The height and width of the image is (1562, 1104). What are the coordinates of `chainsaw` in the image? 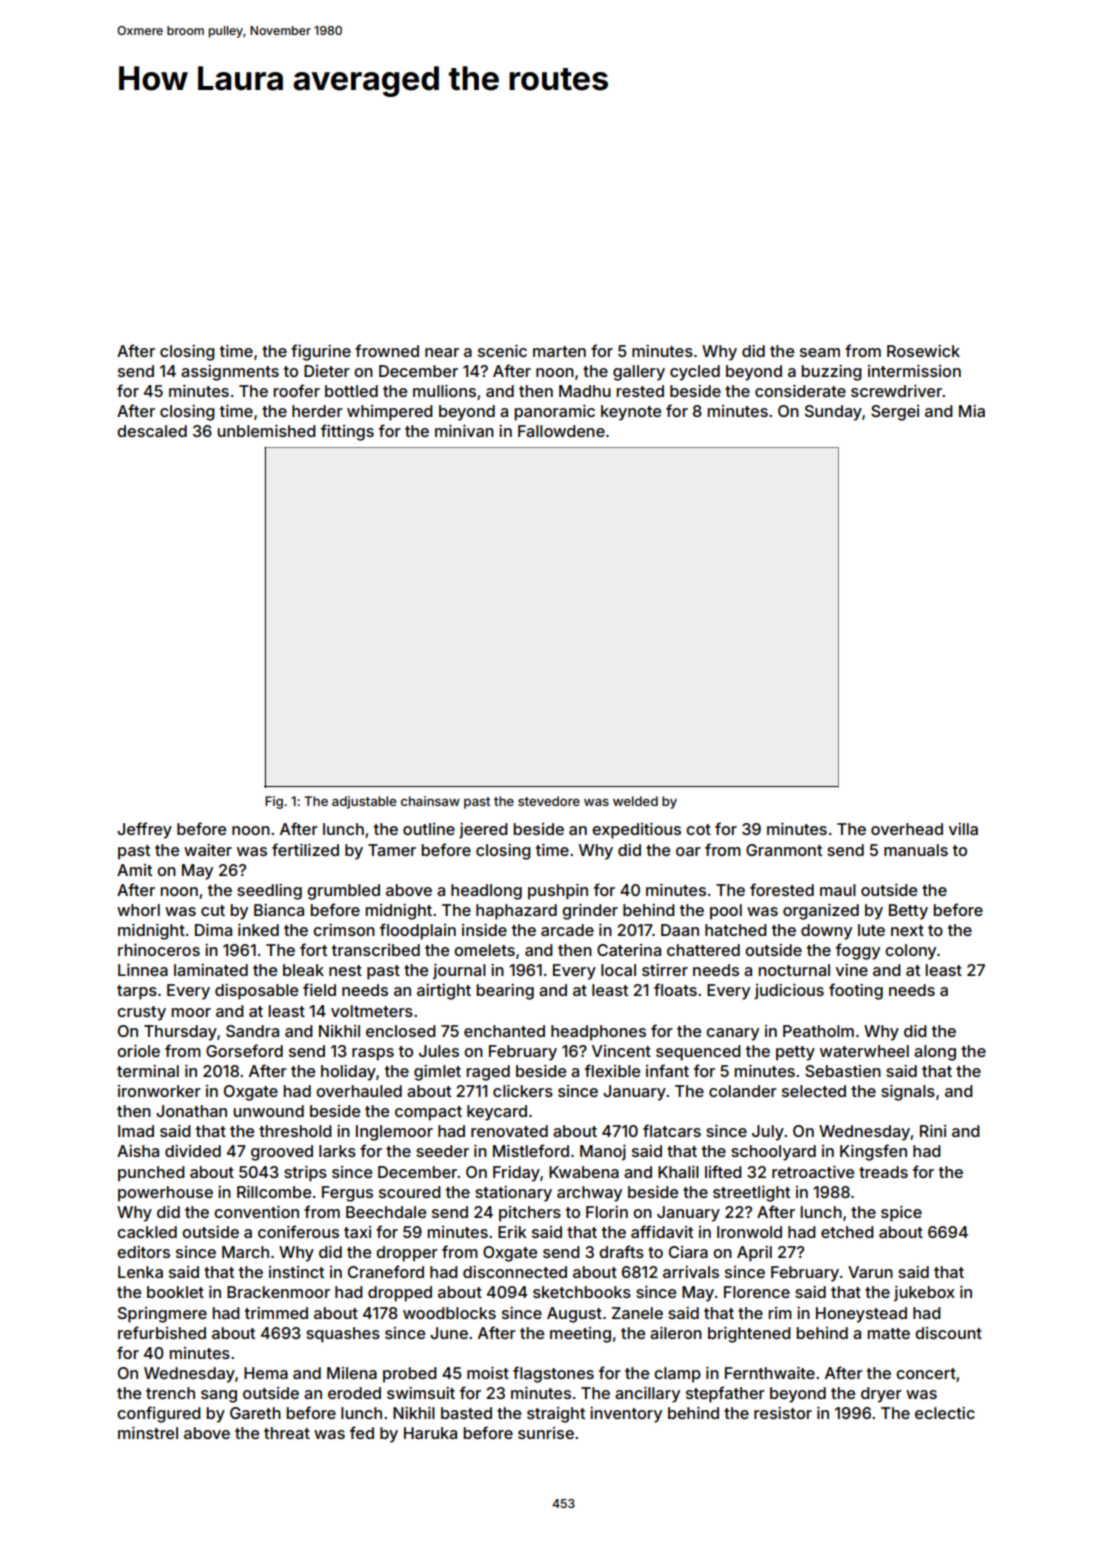 It's located at (430, 801).
